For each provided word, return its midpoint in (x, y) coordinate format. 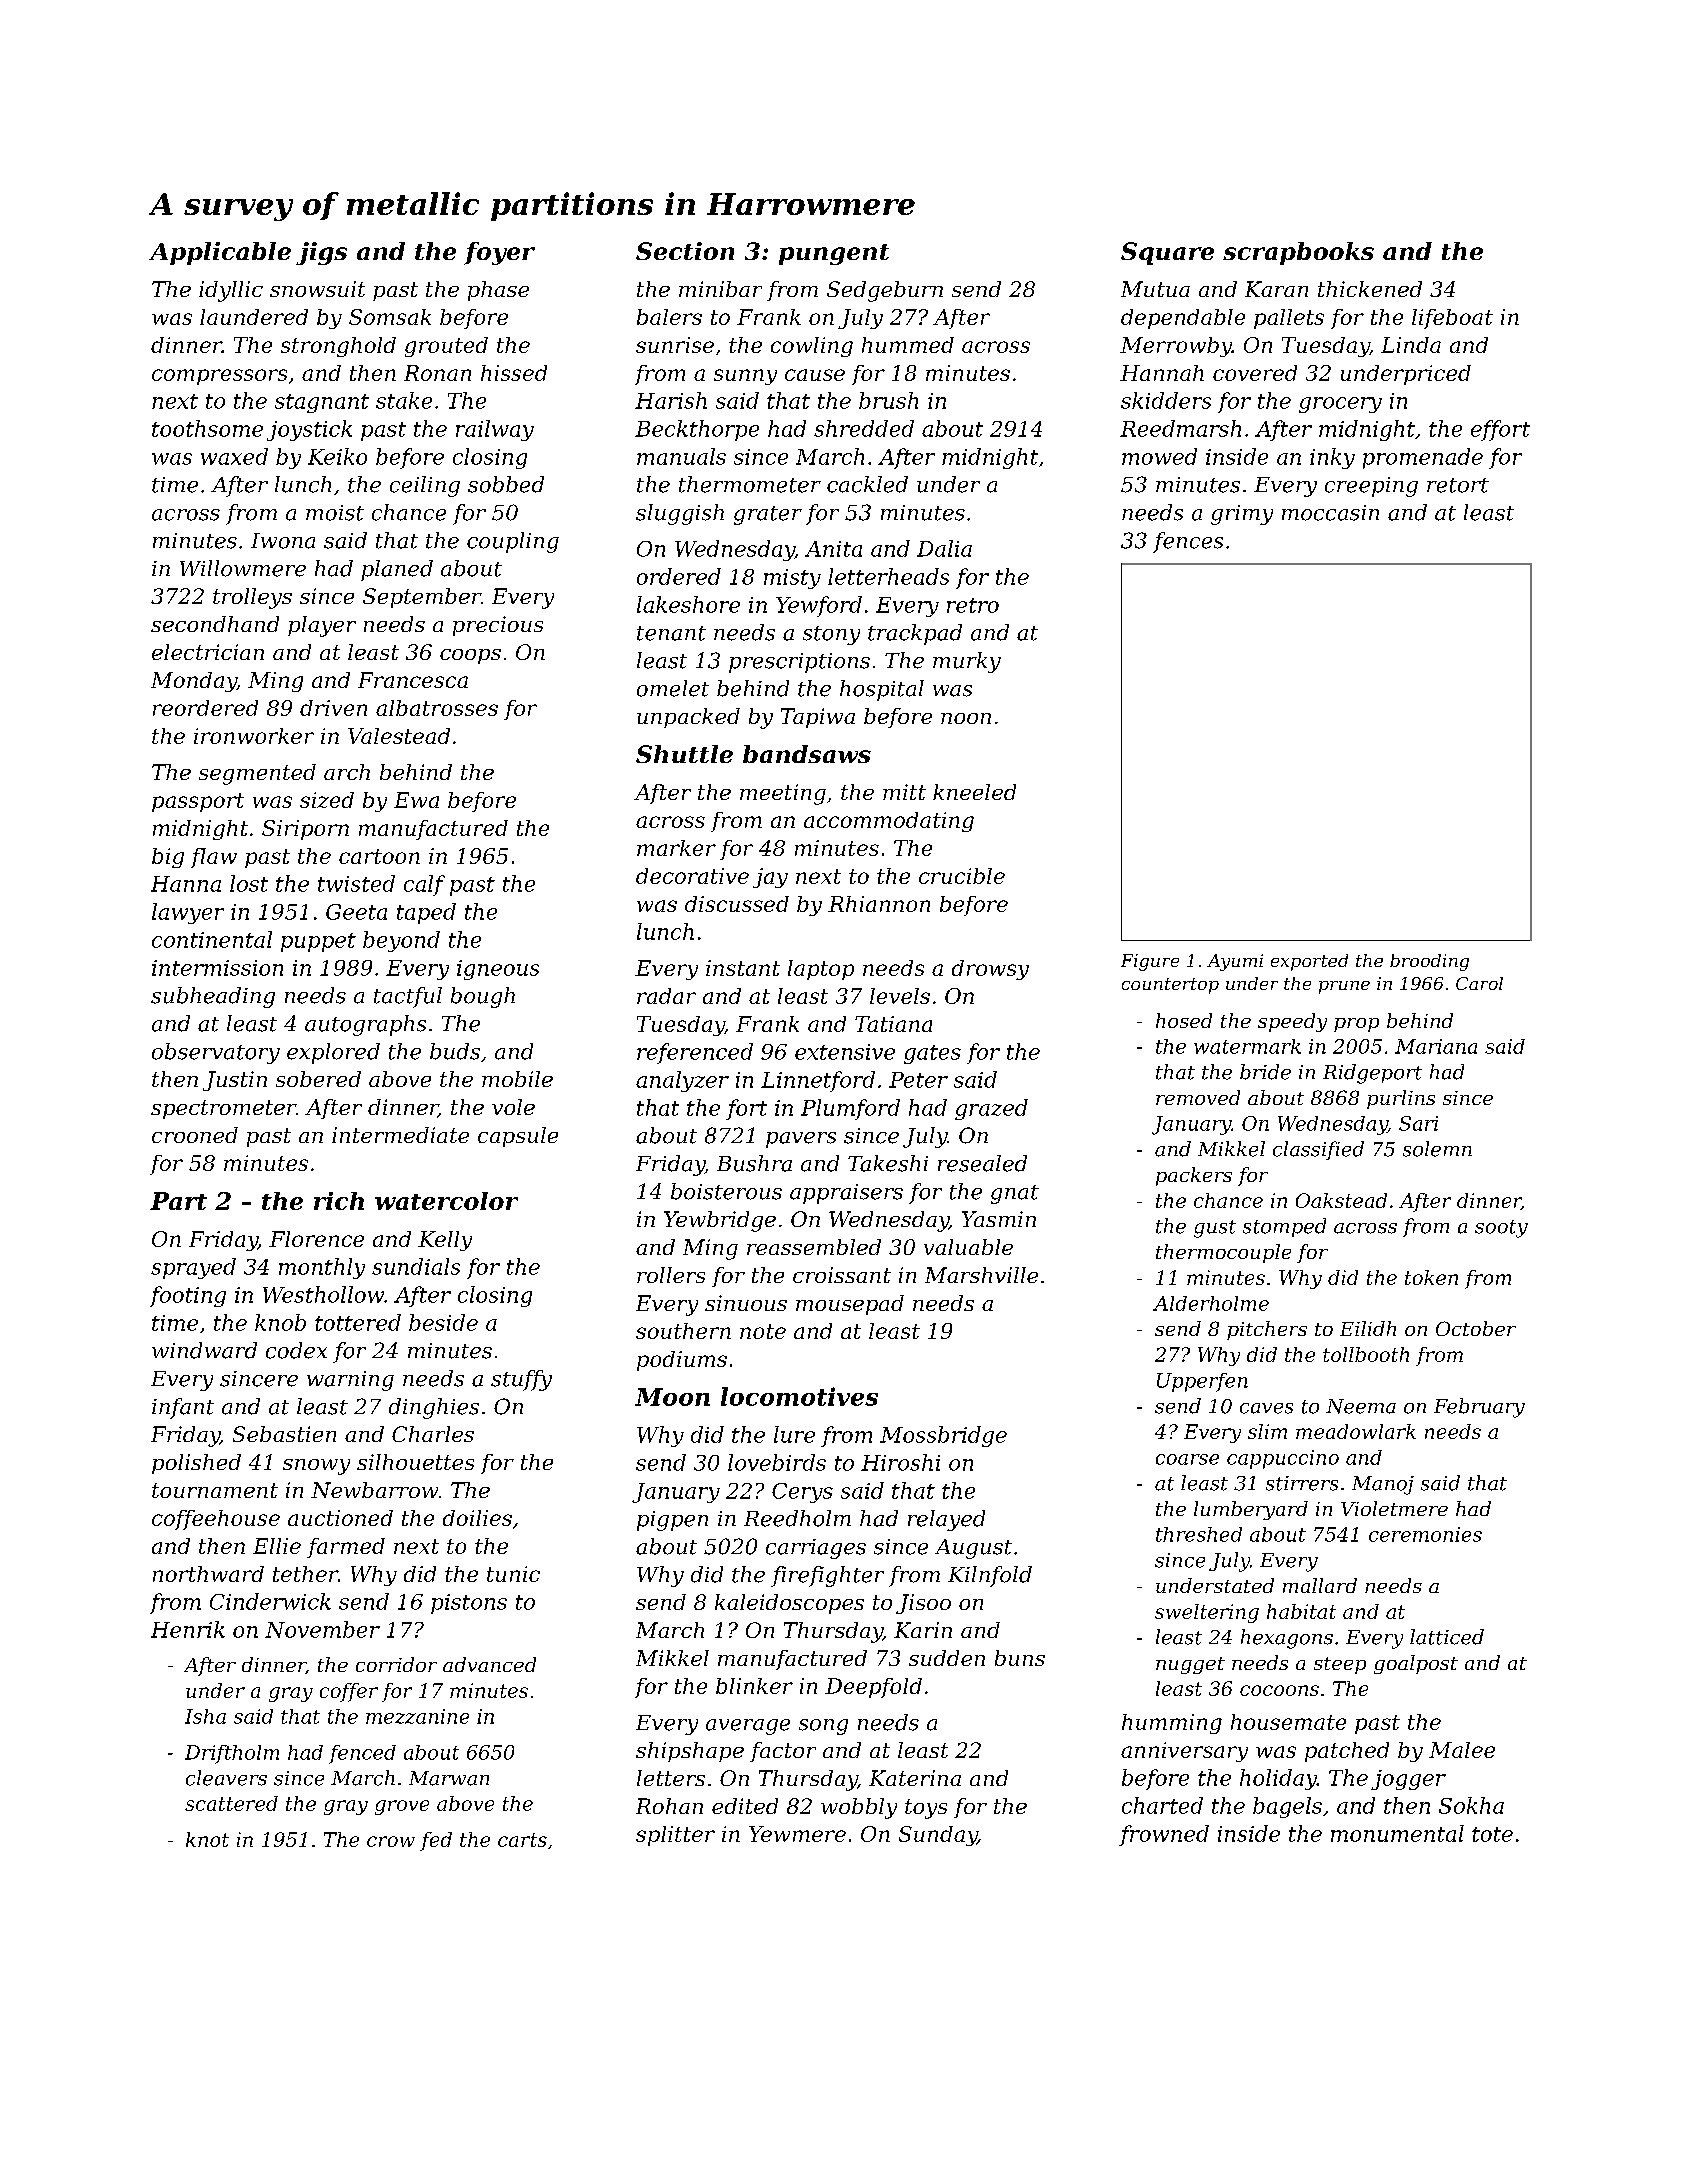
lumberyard (1251, 1510)
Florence (316, 1239)
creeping (1371, 487)
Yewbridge (720, 1221)
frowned (1164, 1835)
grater (768, 515)
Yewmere (797, 1834)
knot (207, 1839)
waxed (234, 456)
